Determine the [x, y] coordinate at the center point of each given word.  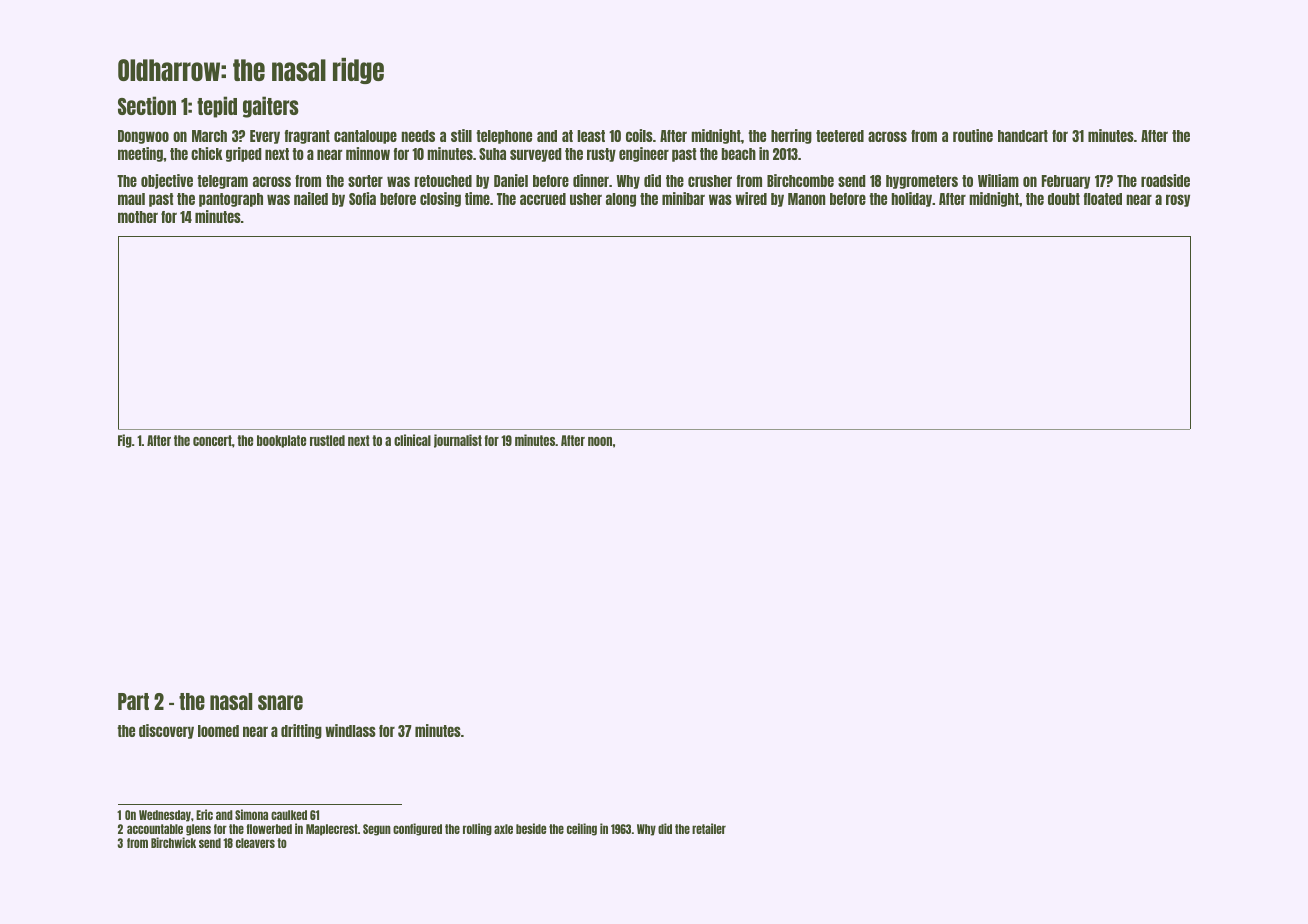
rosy [1178, 200]
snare [280, 702]
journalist [458, 441]
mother [138, 217]
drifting [301, 731]
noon [600, 441]
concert [212, 440]
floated [1103, 199]
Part [133, 701]
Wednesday [165, 816]
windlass [350, 730]
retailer [709, 828]
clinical [412, 440]
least [591, 136]
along [621, 200]
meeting [140, 154]
